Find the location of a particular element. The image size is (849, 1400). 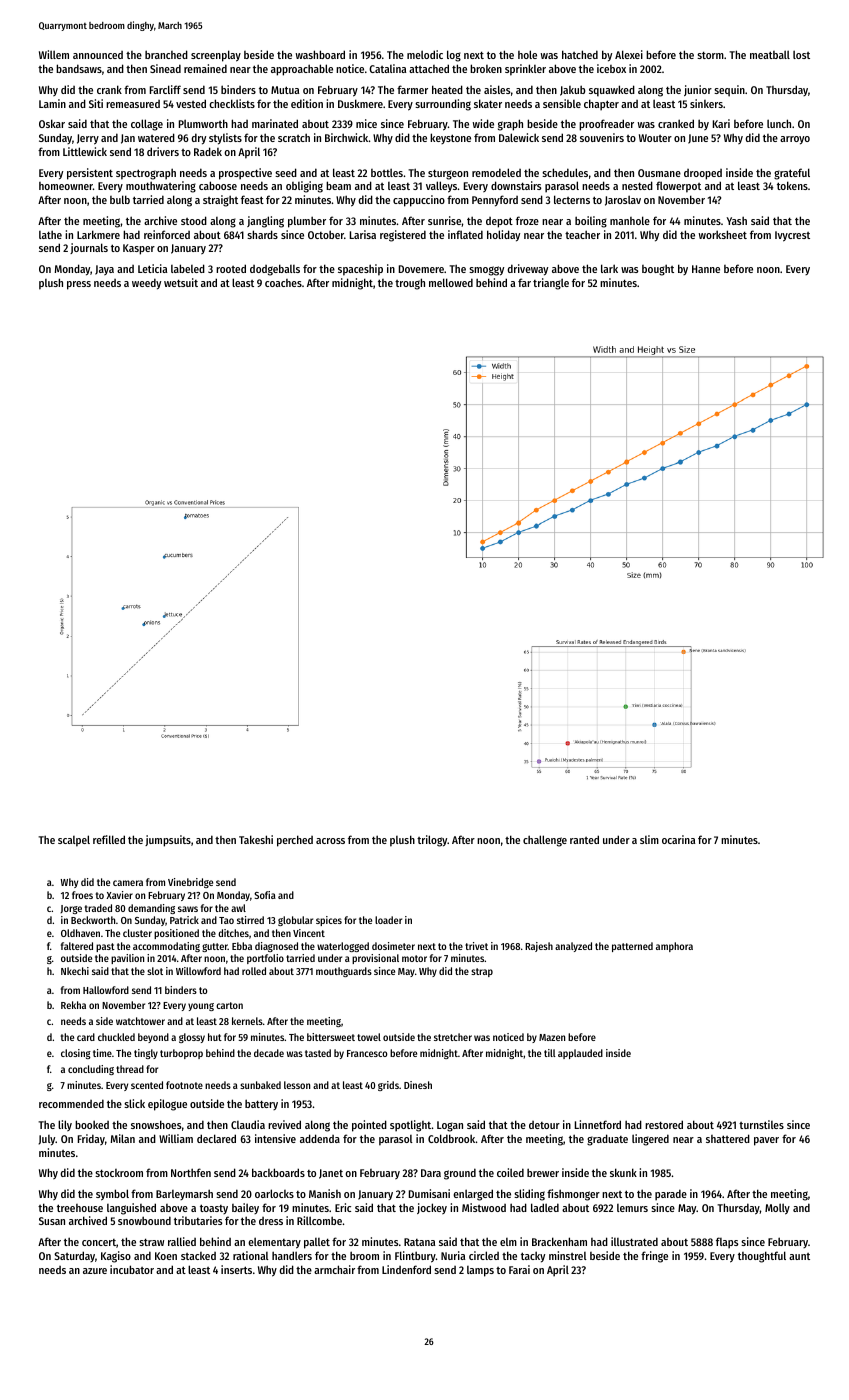

press is located at coordinates (79, 285).
